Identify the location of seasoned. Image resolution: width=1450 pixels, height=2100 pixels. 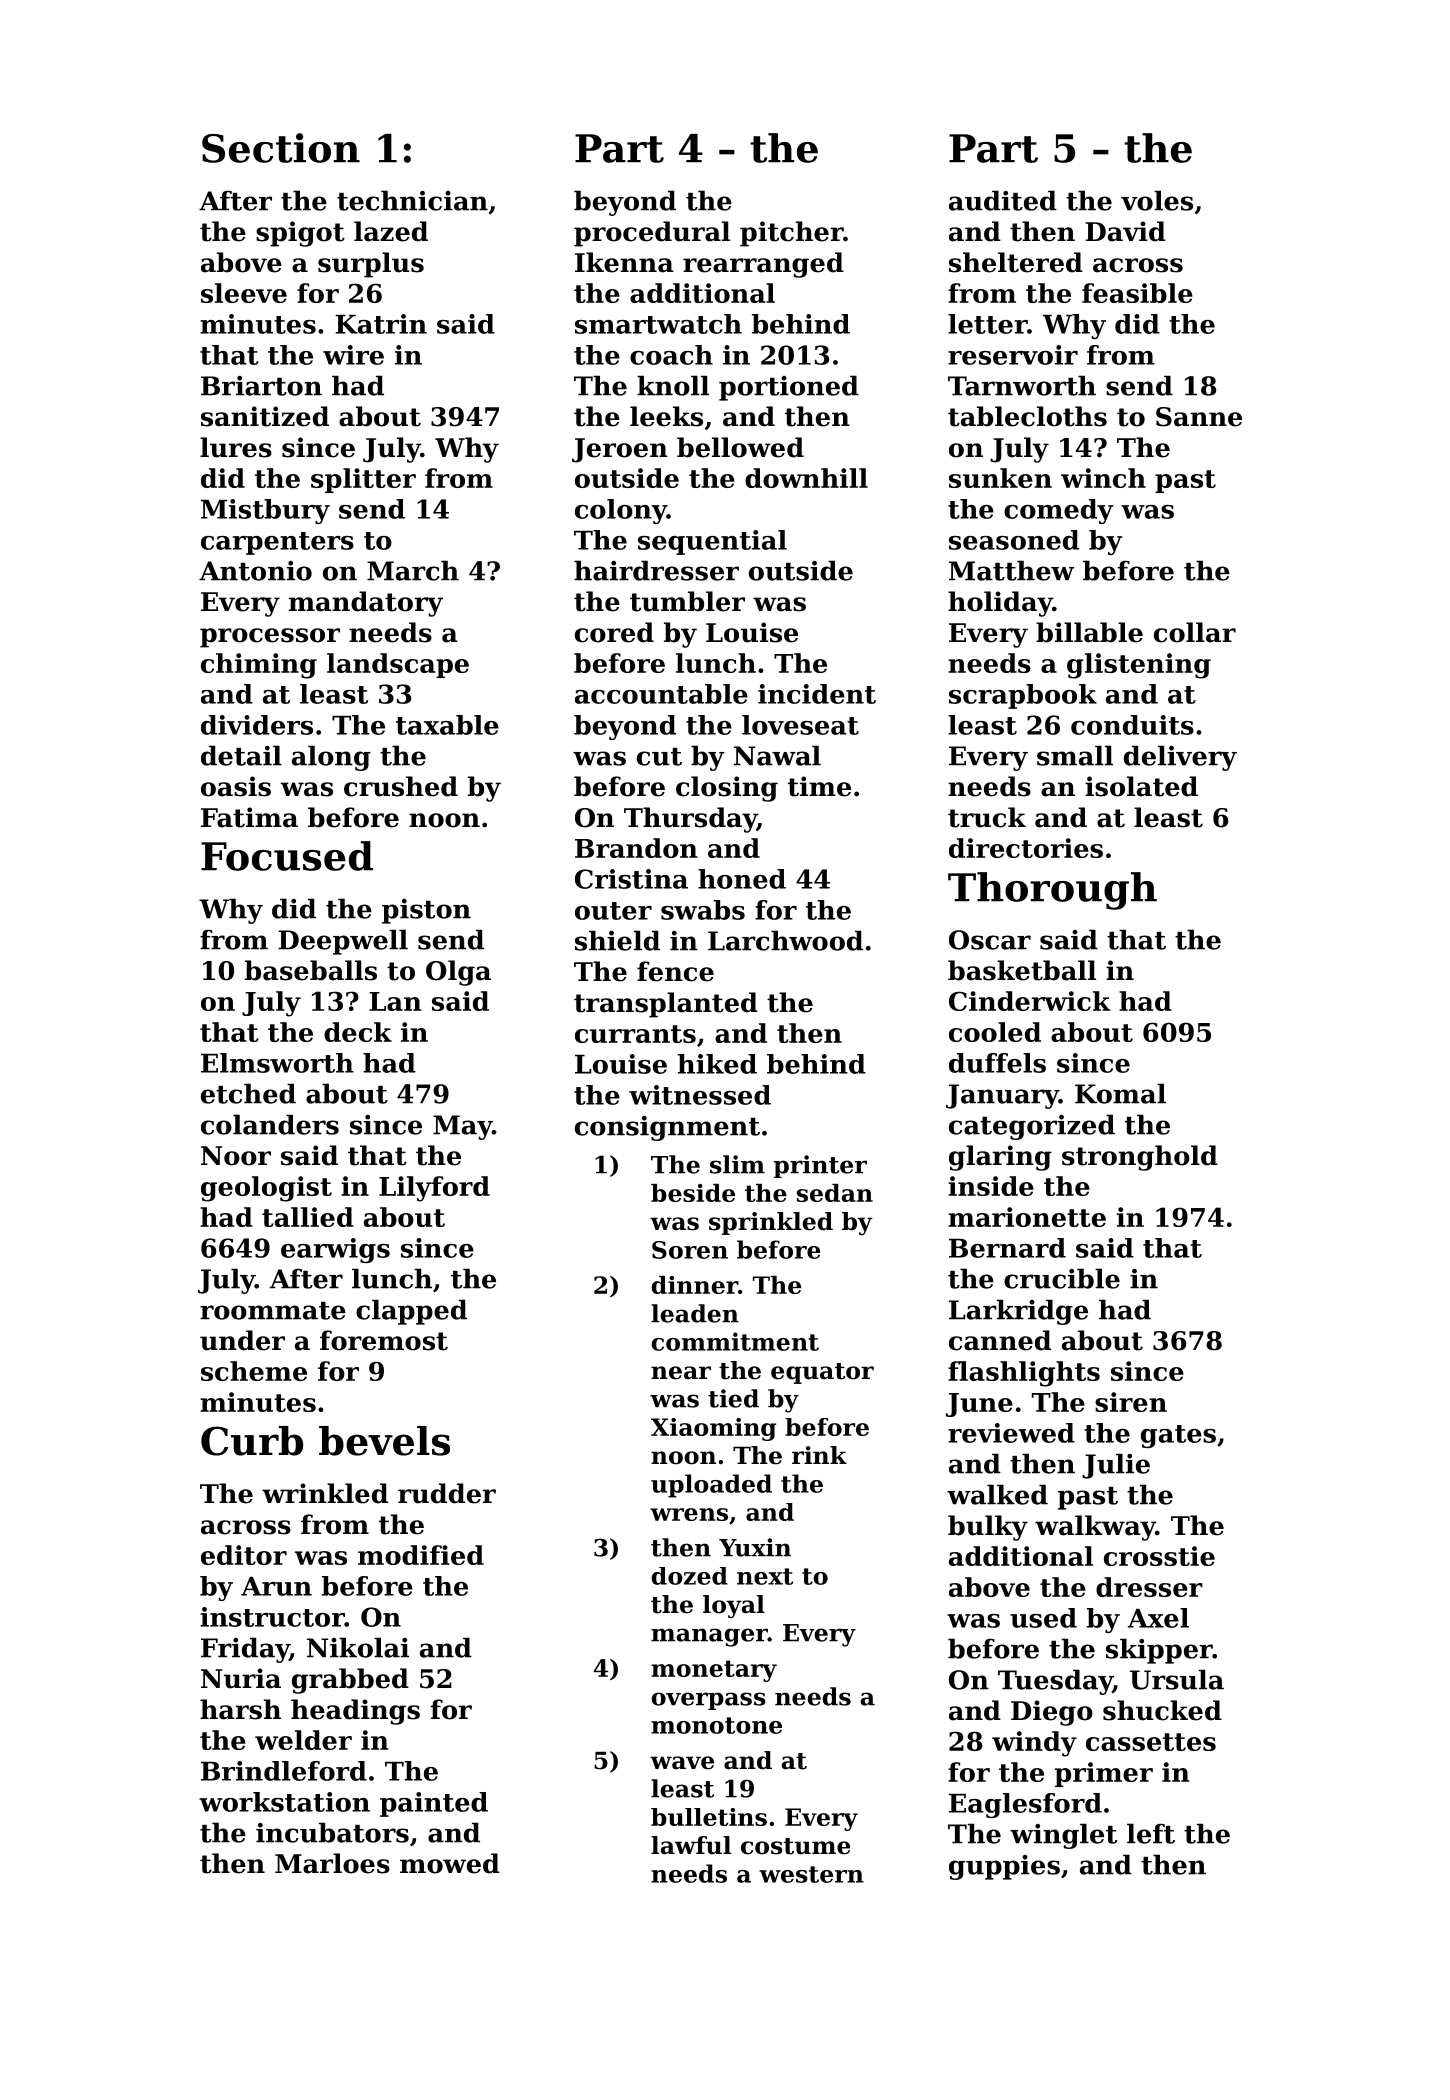
(1014, 540).
